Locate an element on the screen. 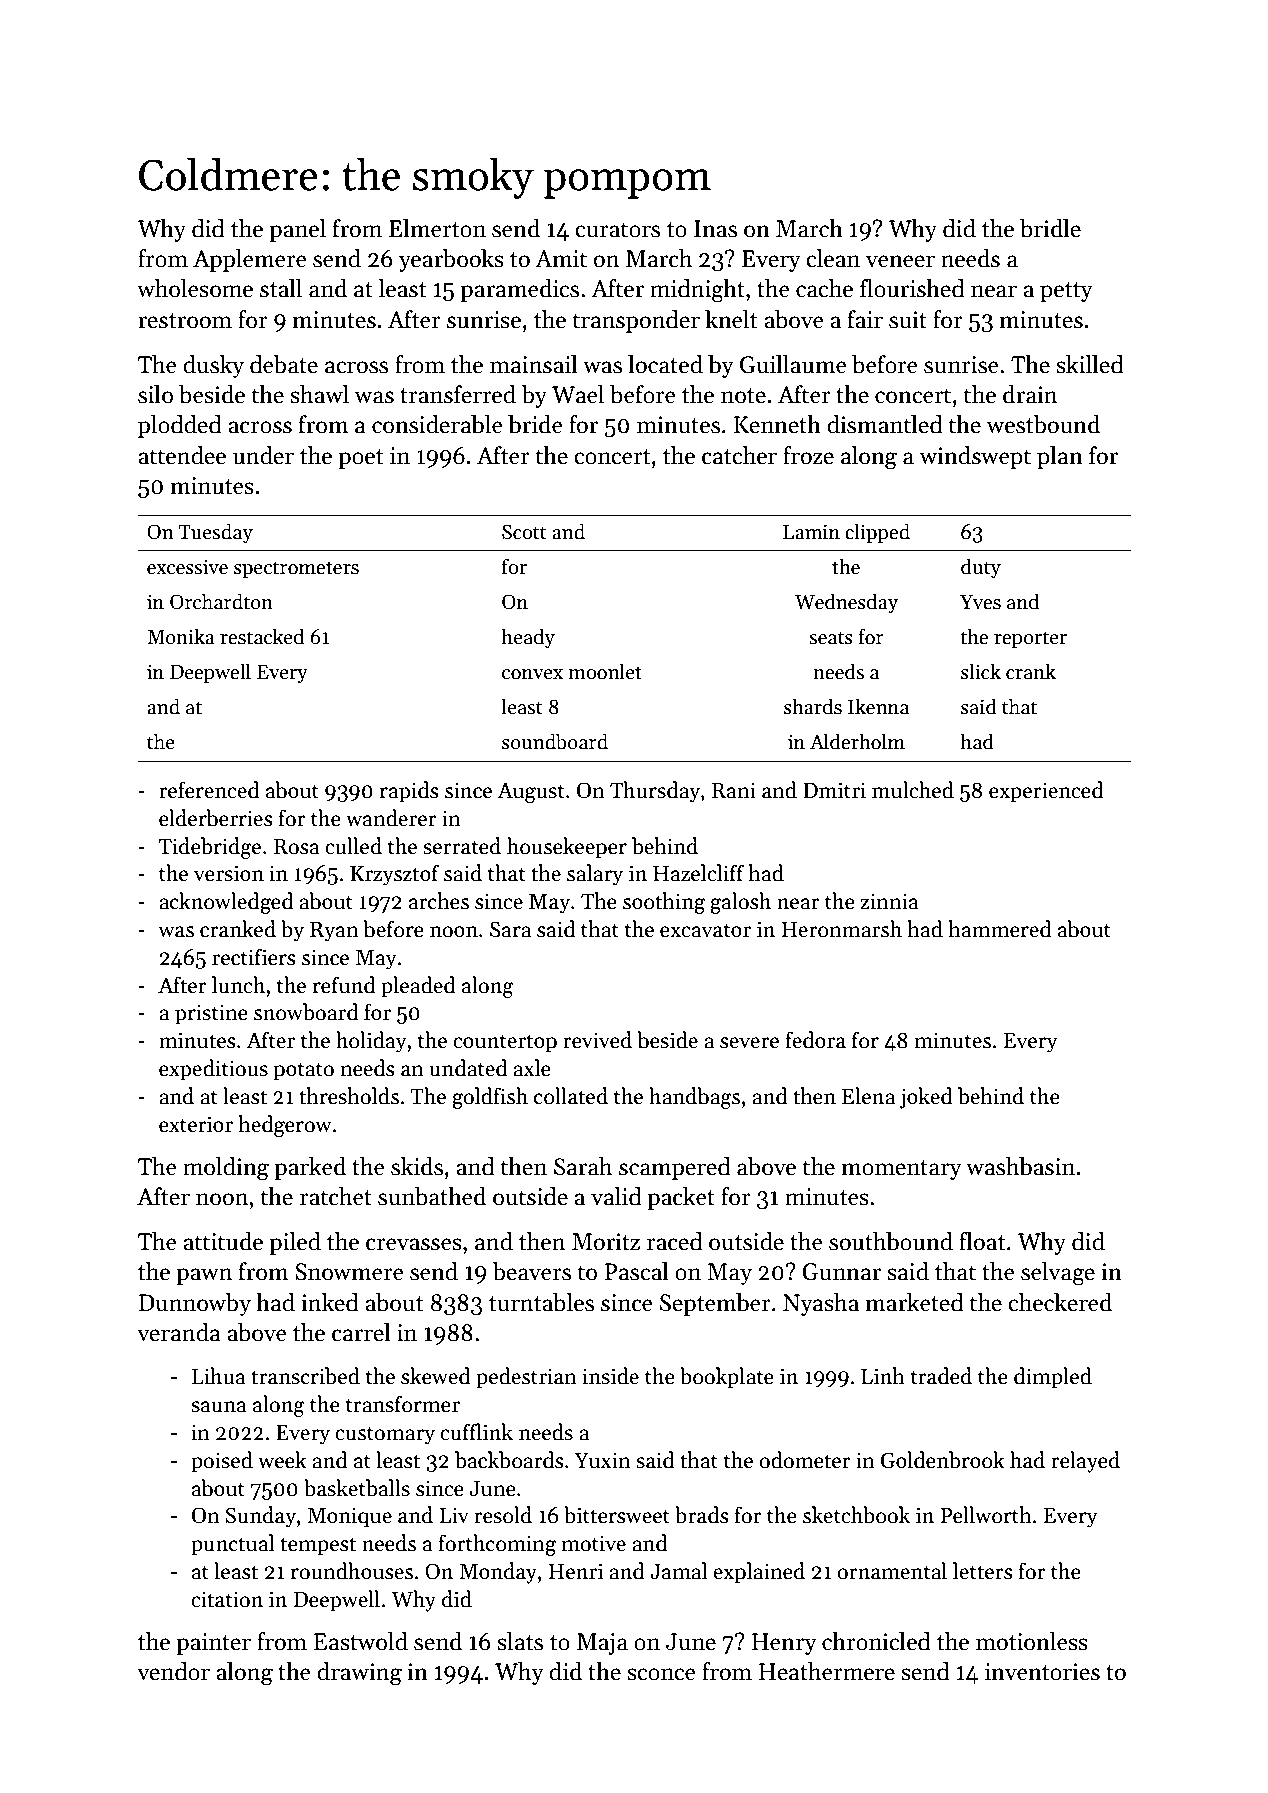 This screenshot has width=1268, height=1793. located is located at coordinates (665, 364).
